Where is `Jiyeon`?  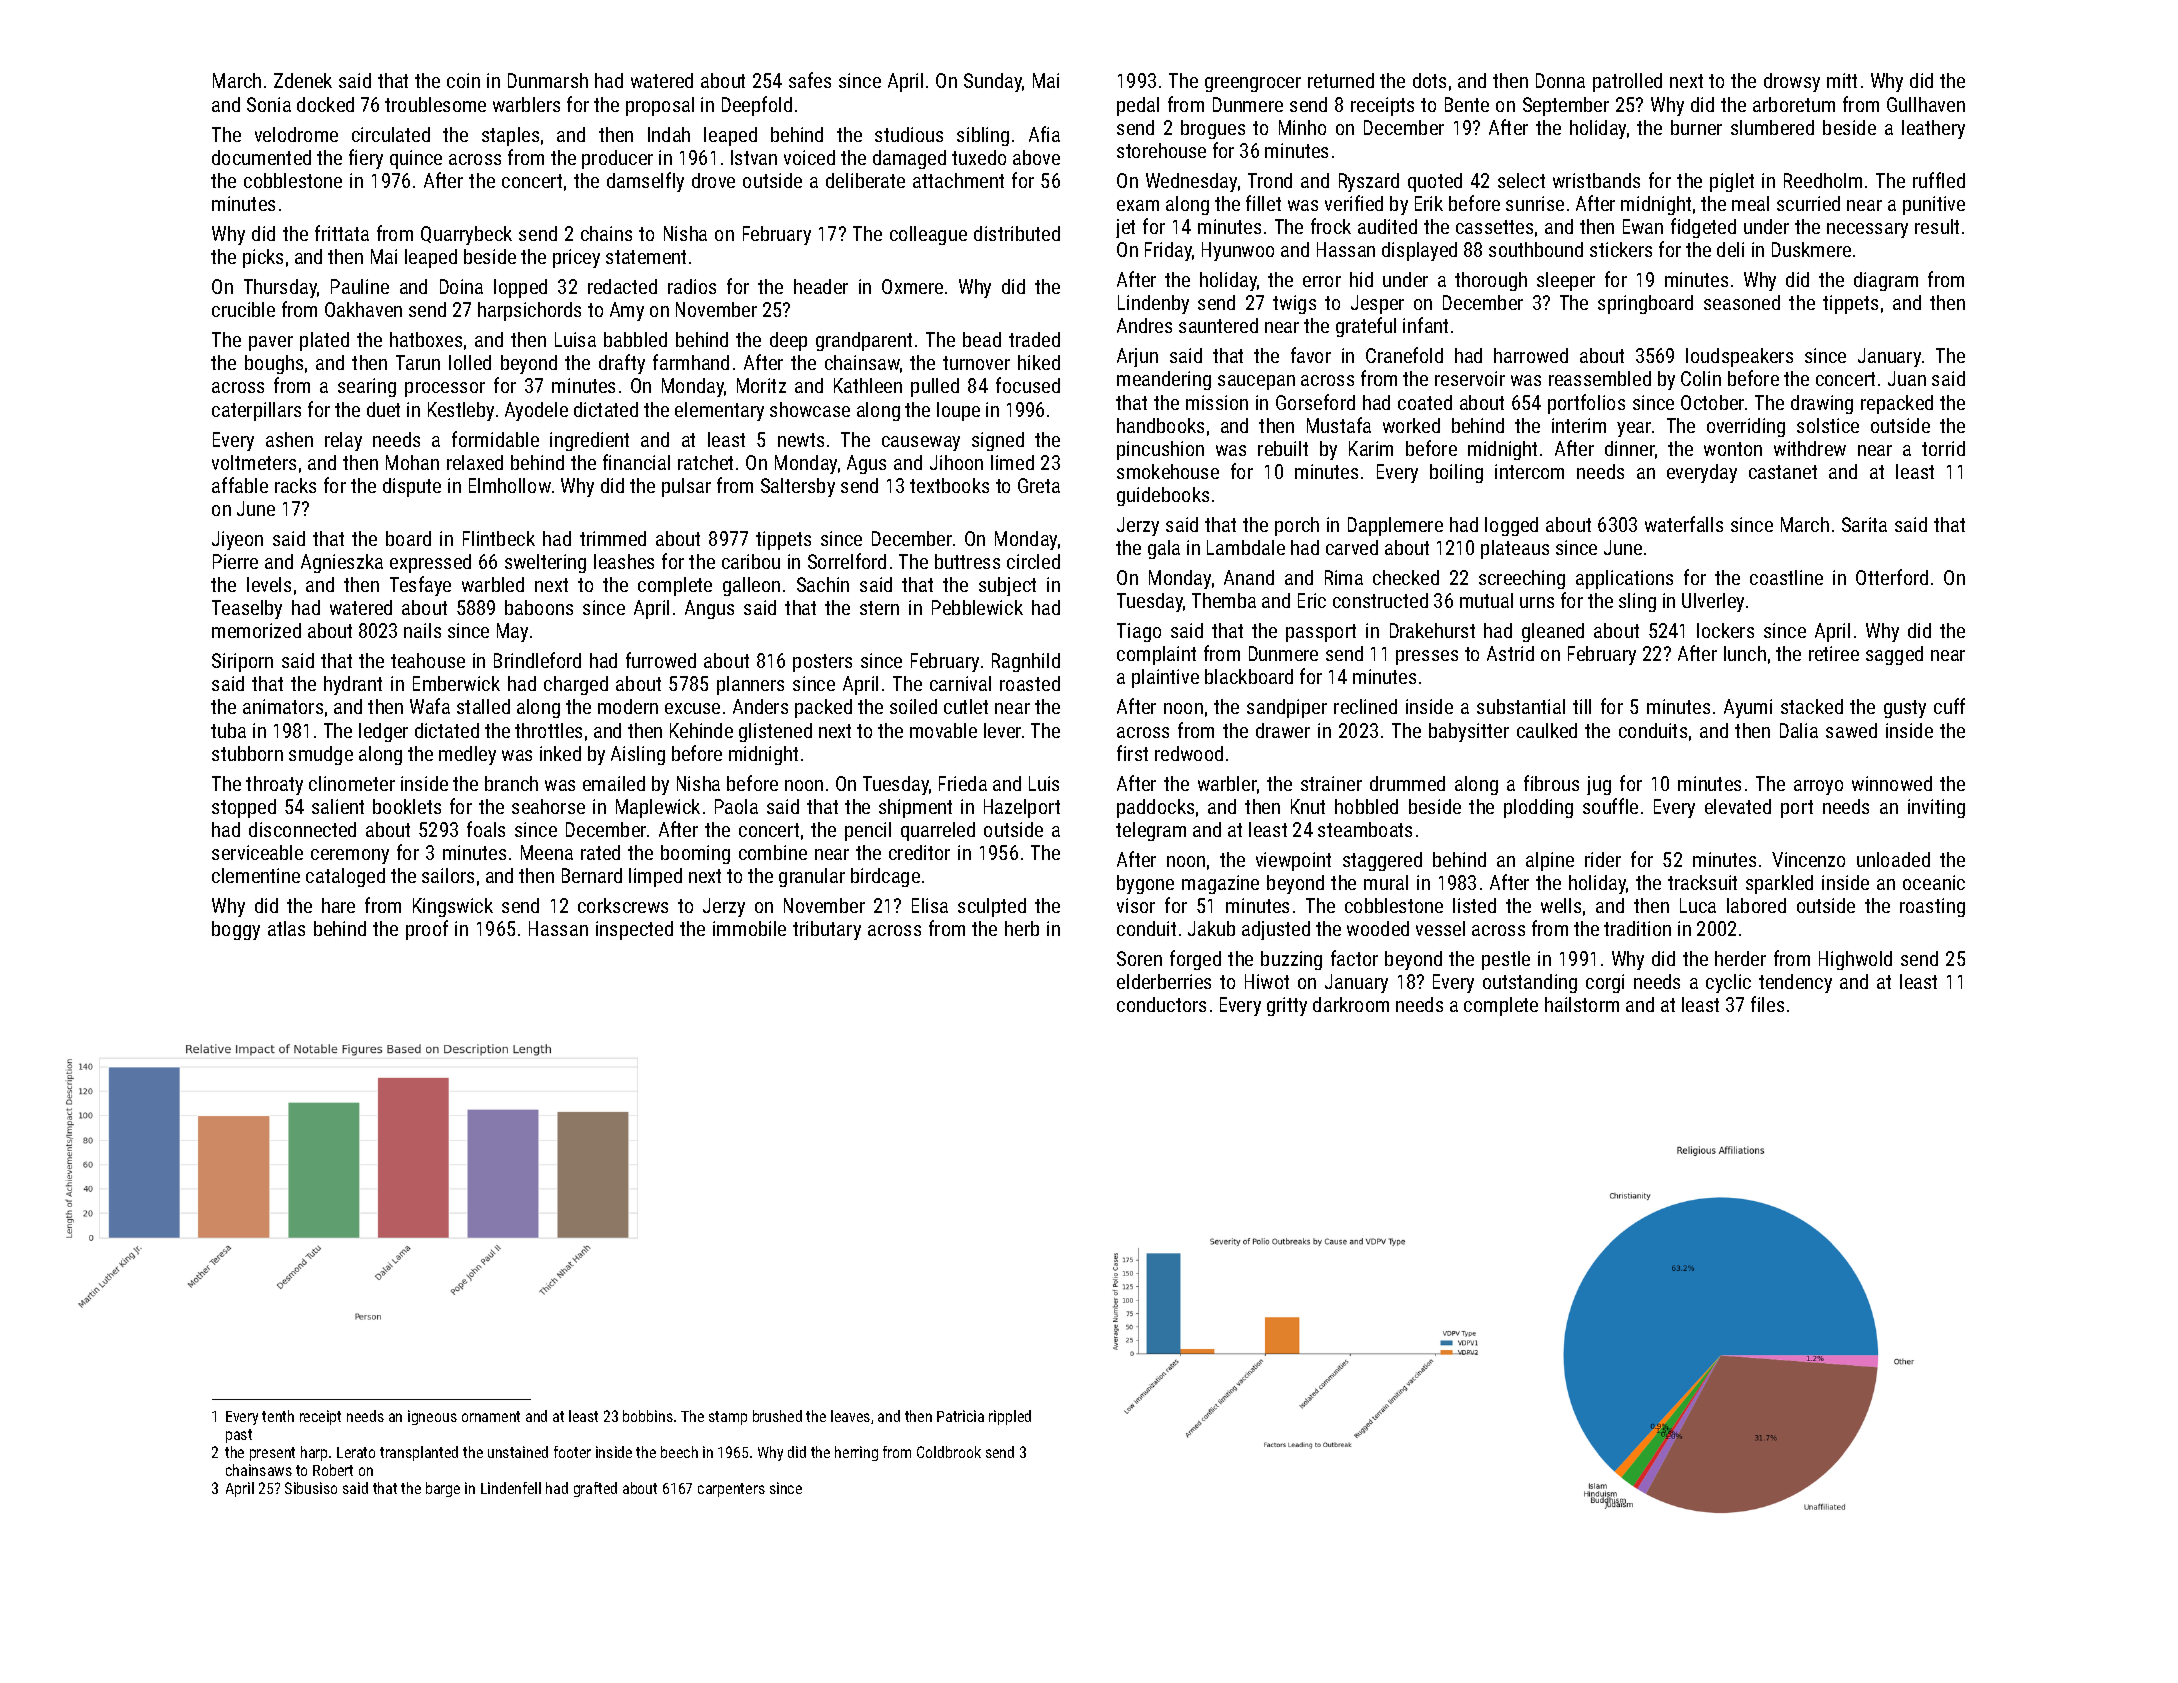 Jiyeon is located at coordinates (237, 540).
